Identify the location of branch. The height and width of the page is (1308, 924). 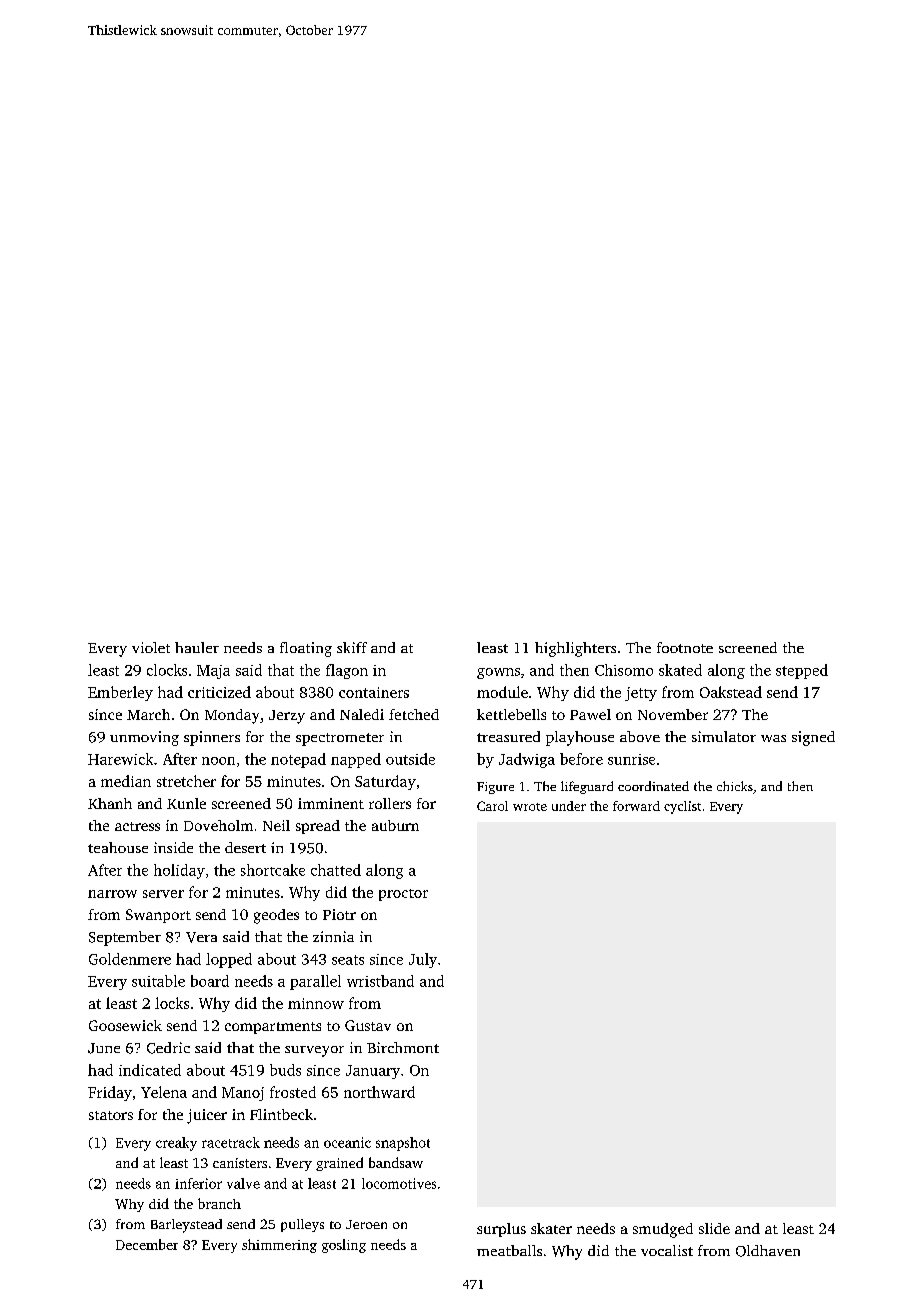
(219, 1203).
